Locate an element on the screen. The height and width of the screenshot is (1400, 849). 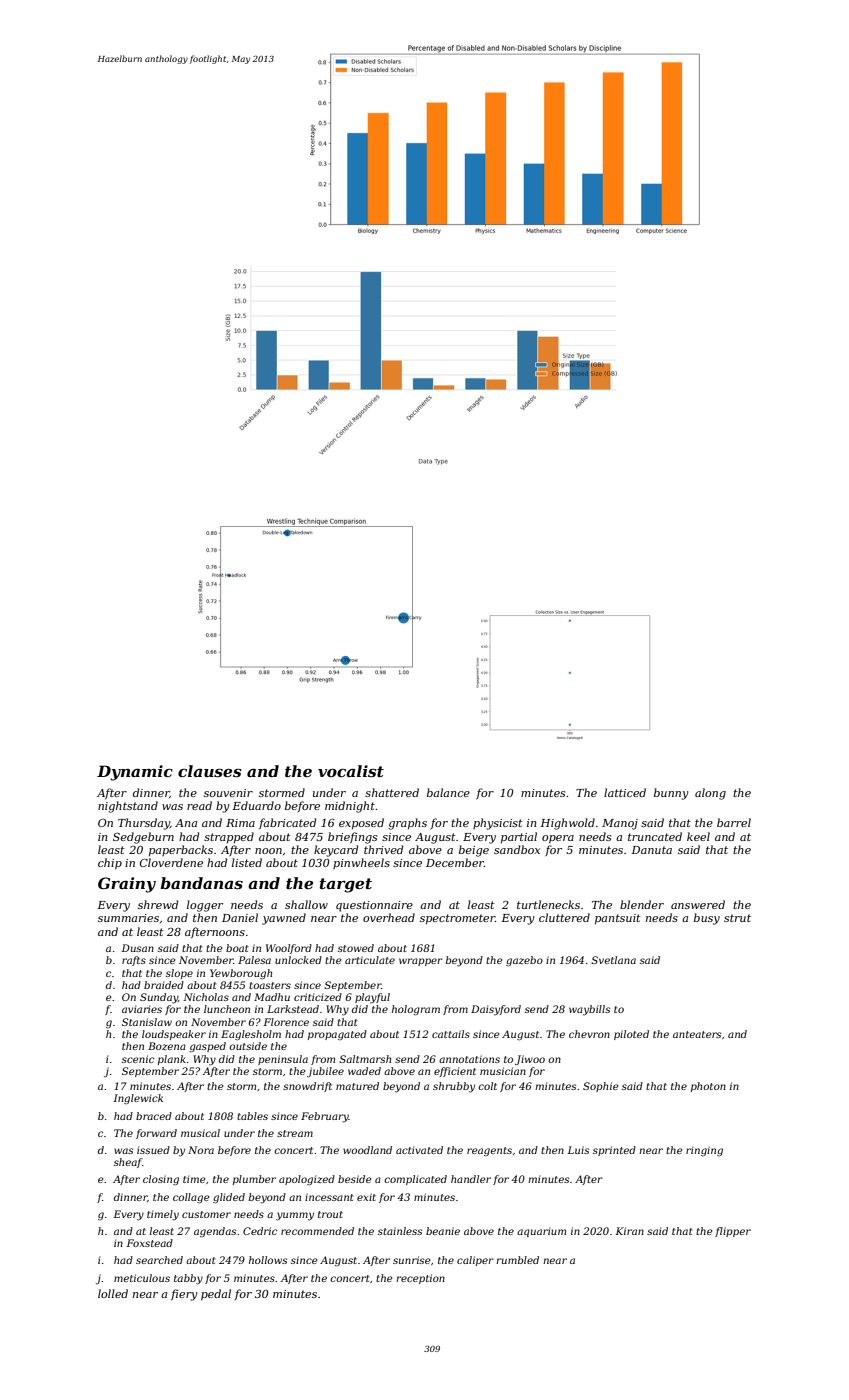
pantsuit is located at coordinates (618, 919).
